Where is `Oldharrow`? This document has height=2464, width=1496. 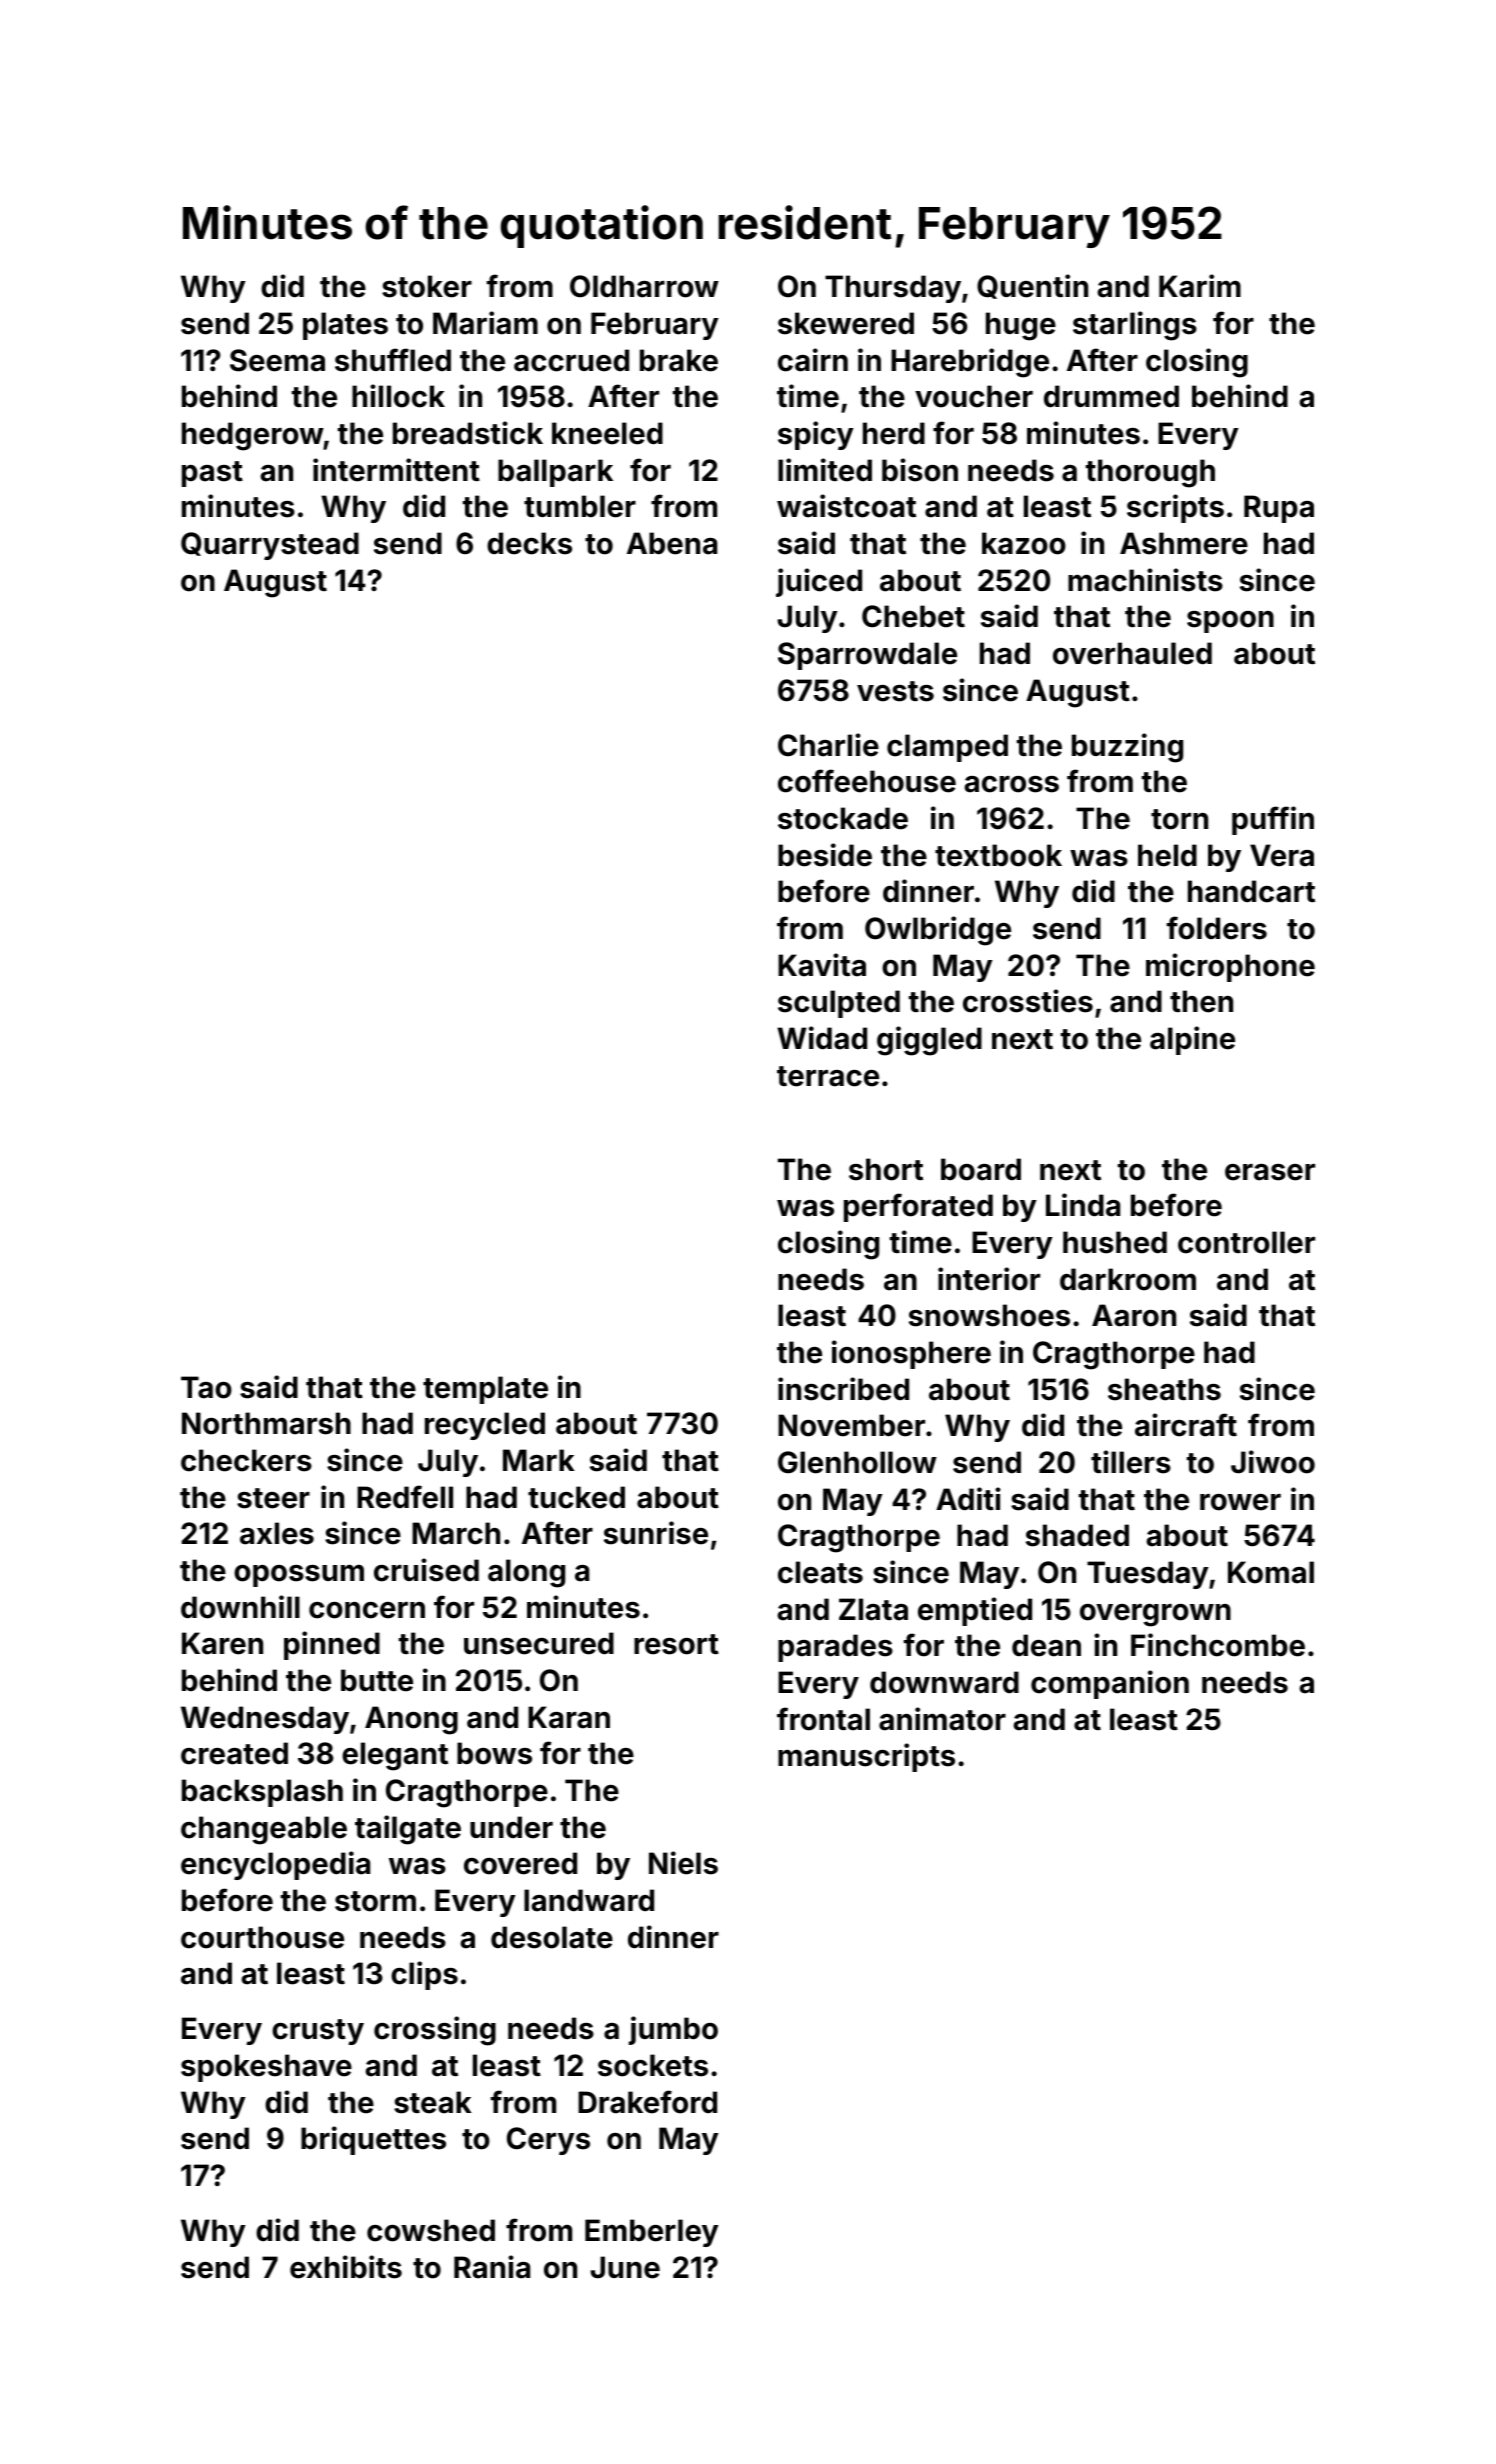 Oldharrow is located at coordinates (644, 286).
